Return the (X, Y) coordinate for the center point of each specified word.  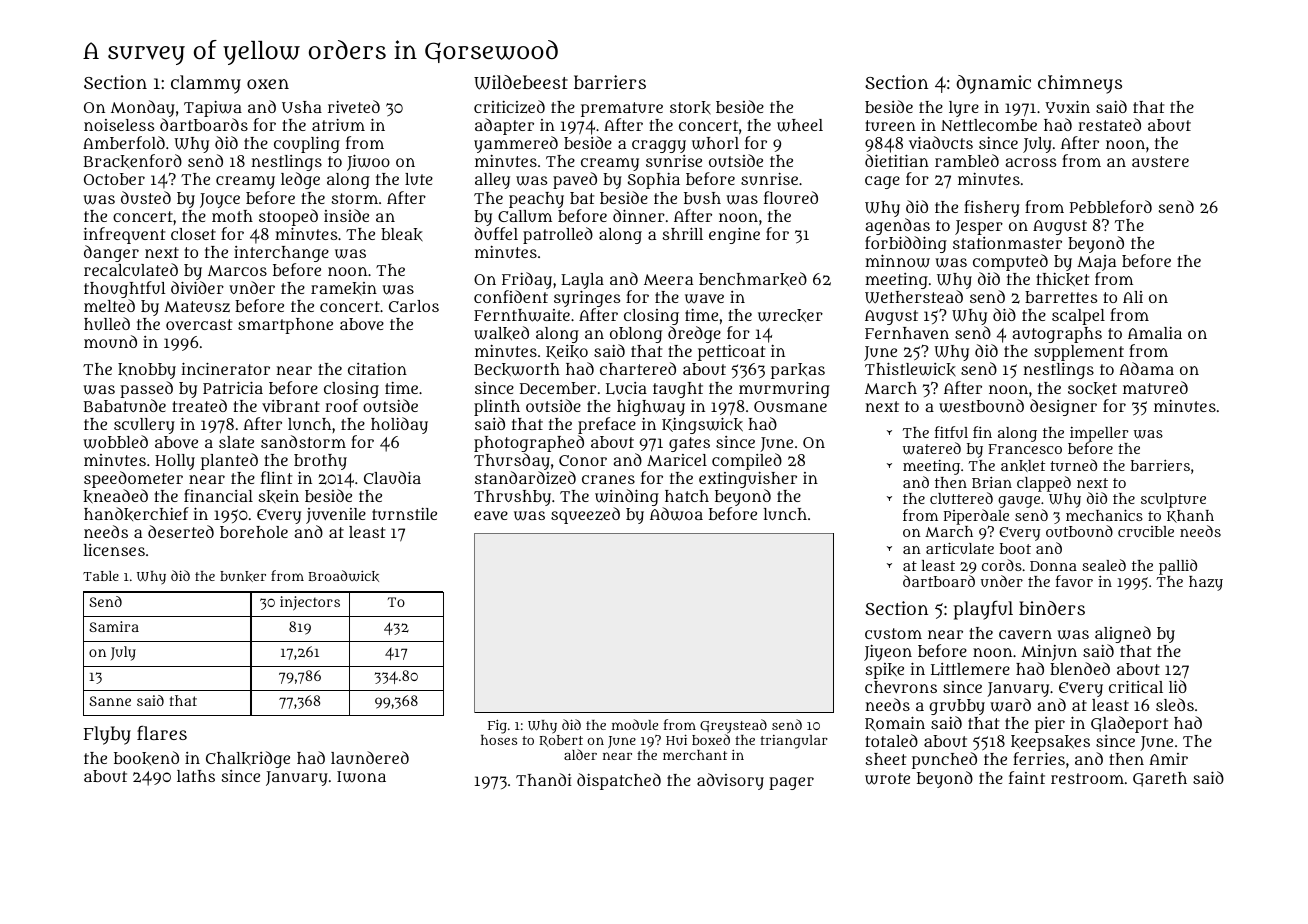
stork (690, 108)
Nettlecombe (989, 125)
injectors (310, 603)
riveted (354, 106)
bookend (146, 758)
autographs (1057, 335)
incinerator (226, 368)
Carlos (414, 306)
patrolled (558, 235)
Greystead (733, 726)
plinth (497, 408)
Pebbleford (1111, 206)
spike (885, 671)
